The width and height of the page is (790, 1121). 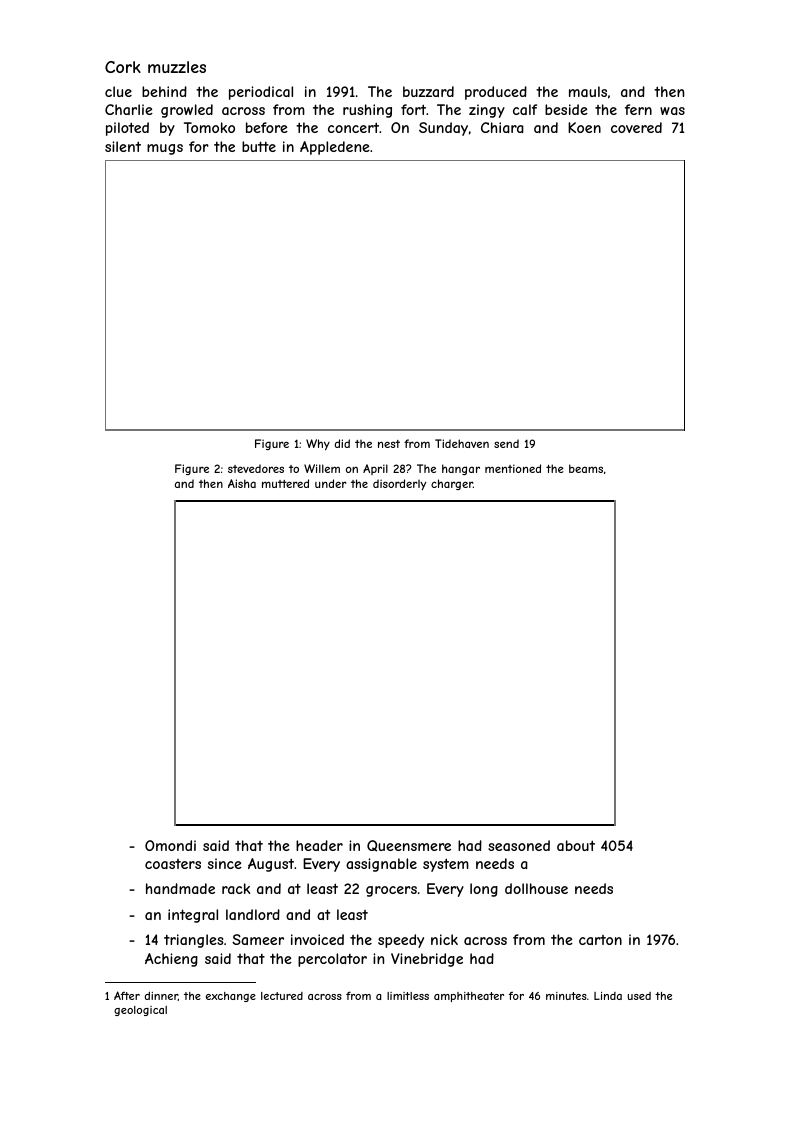 I want to click on beams, so click(x=586, y=468).
